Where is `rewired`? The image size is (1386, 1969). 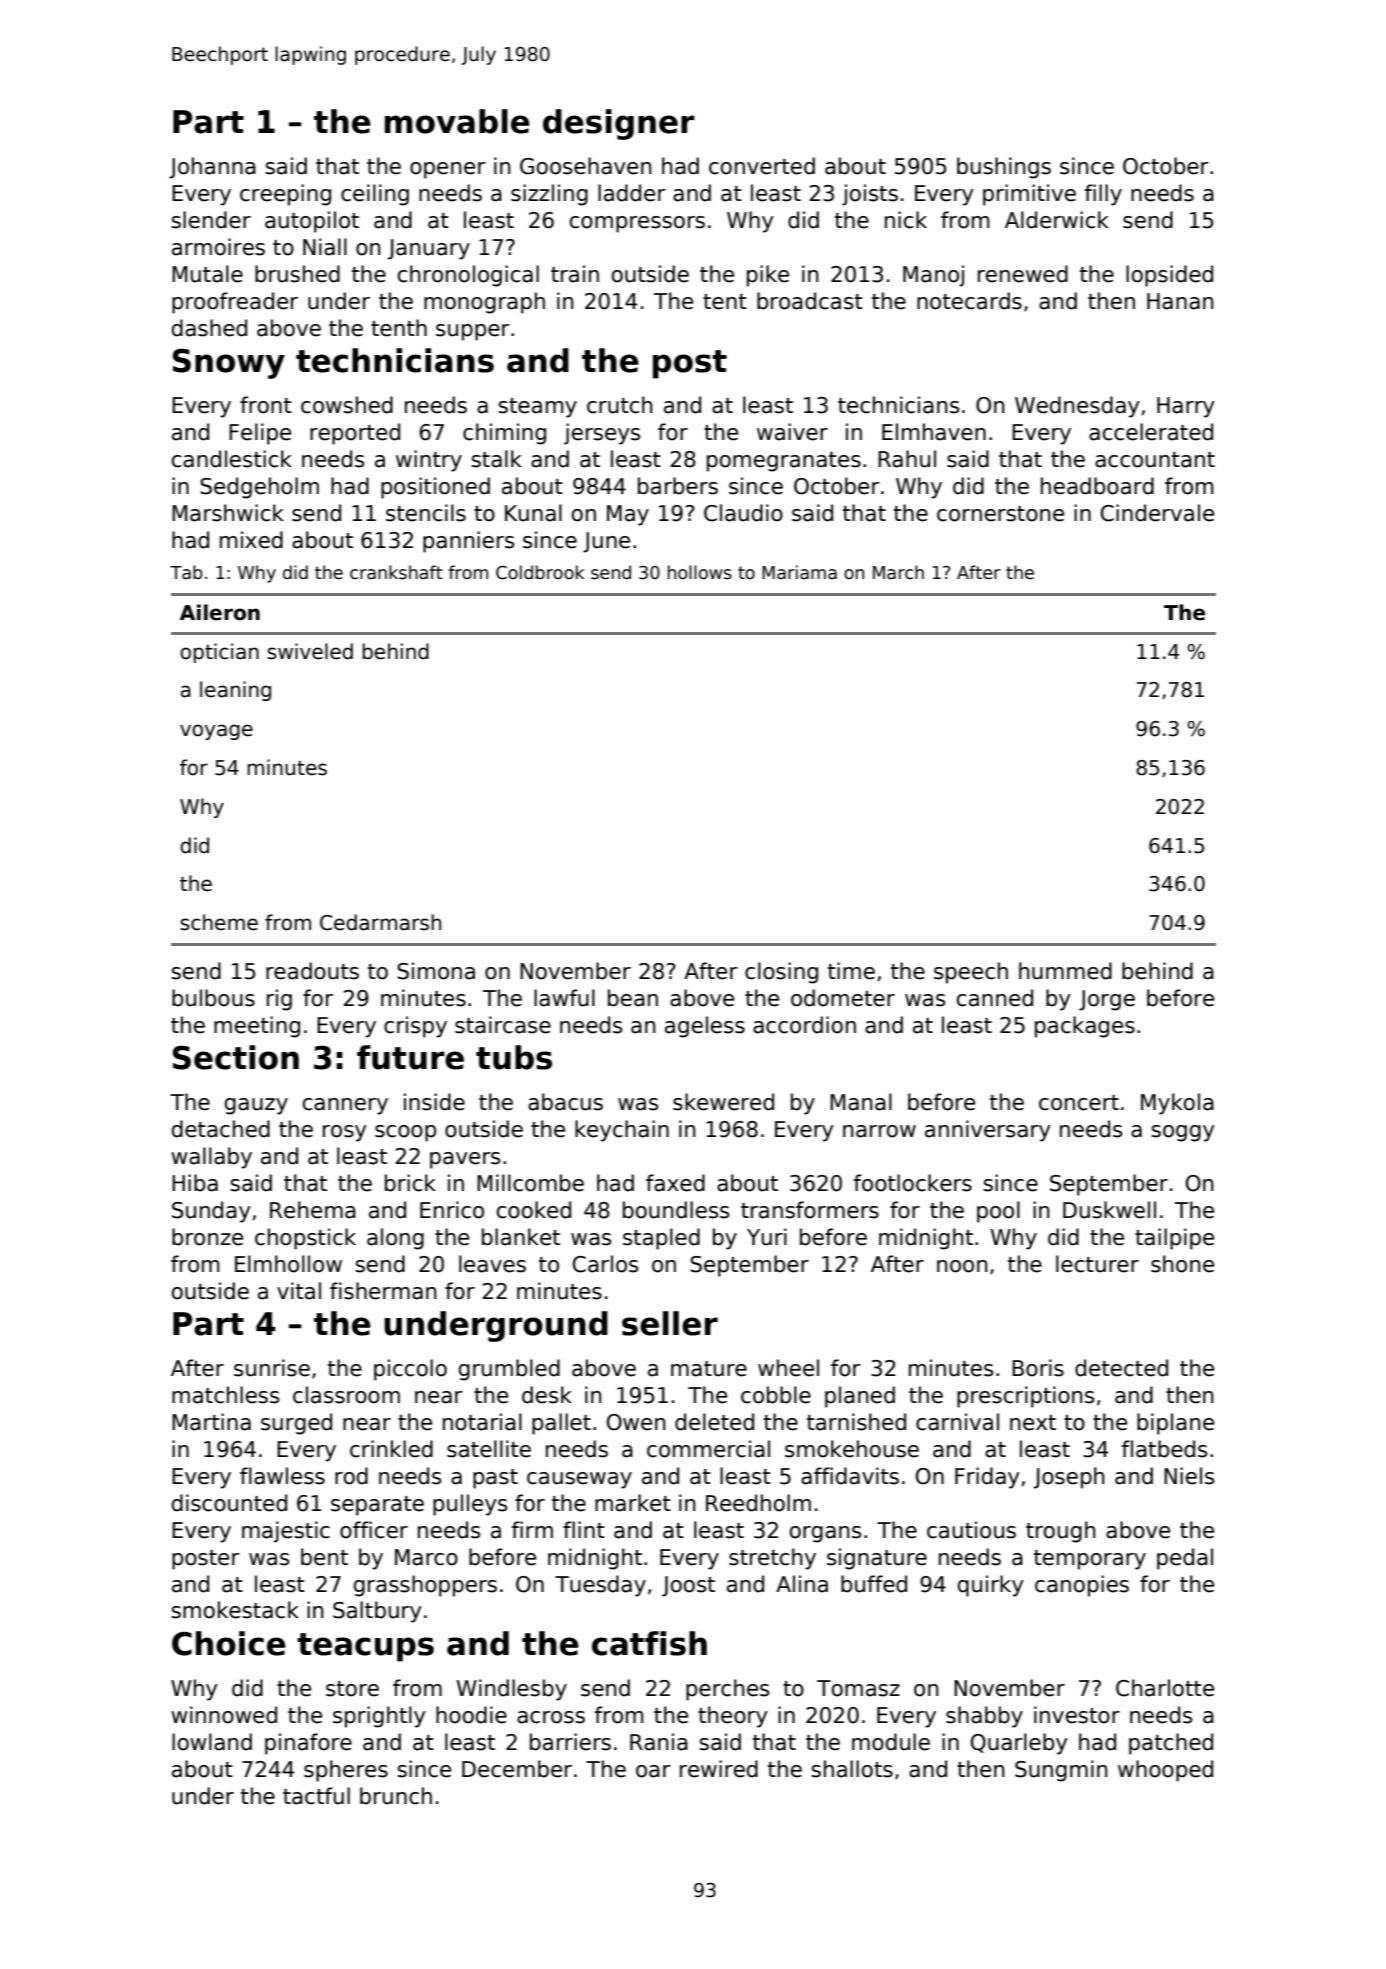
rewired is located at coordinates (719, 1769).
